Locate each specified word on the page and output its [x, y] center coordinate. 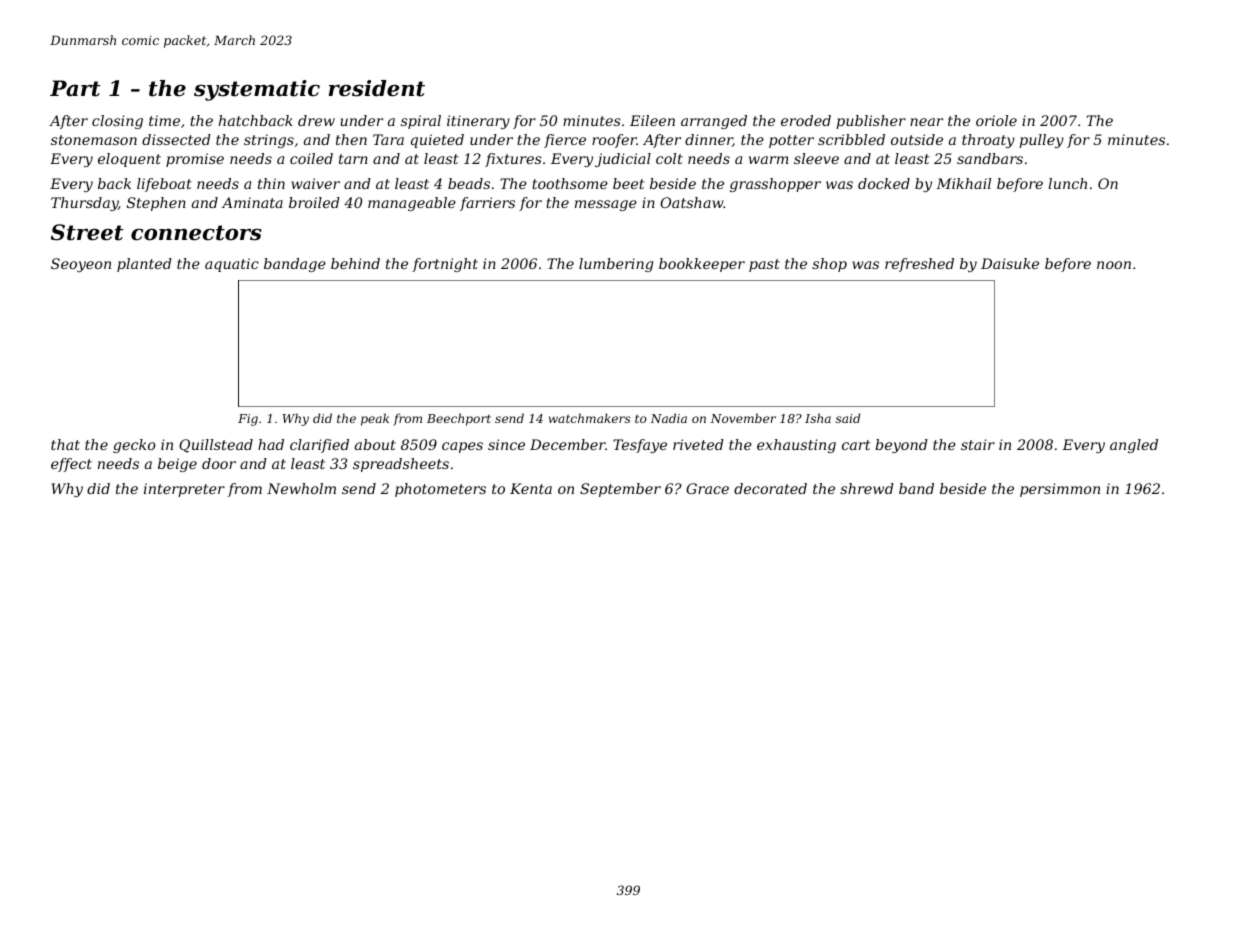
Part [75, 88]
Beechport [459, 419]
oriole [996, 120]
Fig [248, 420]
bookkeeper [702, 265]
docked [884, 183]
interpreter [184, 490]
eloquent [129, 160]
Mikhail [963, 183]
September [620, 490]
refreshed [919, 265]
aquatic [232, 265]
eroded [806, 120]
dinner [709, 140]
